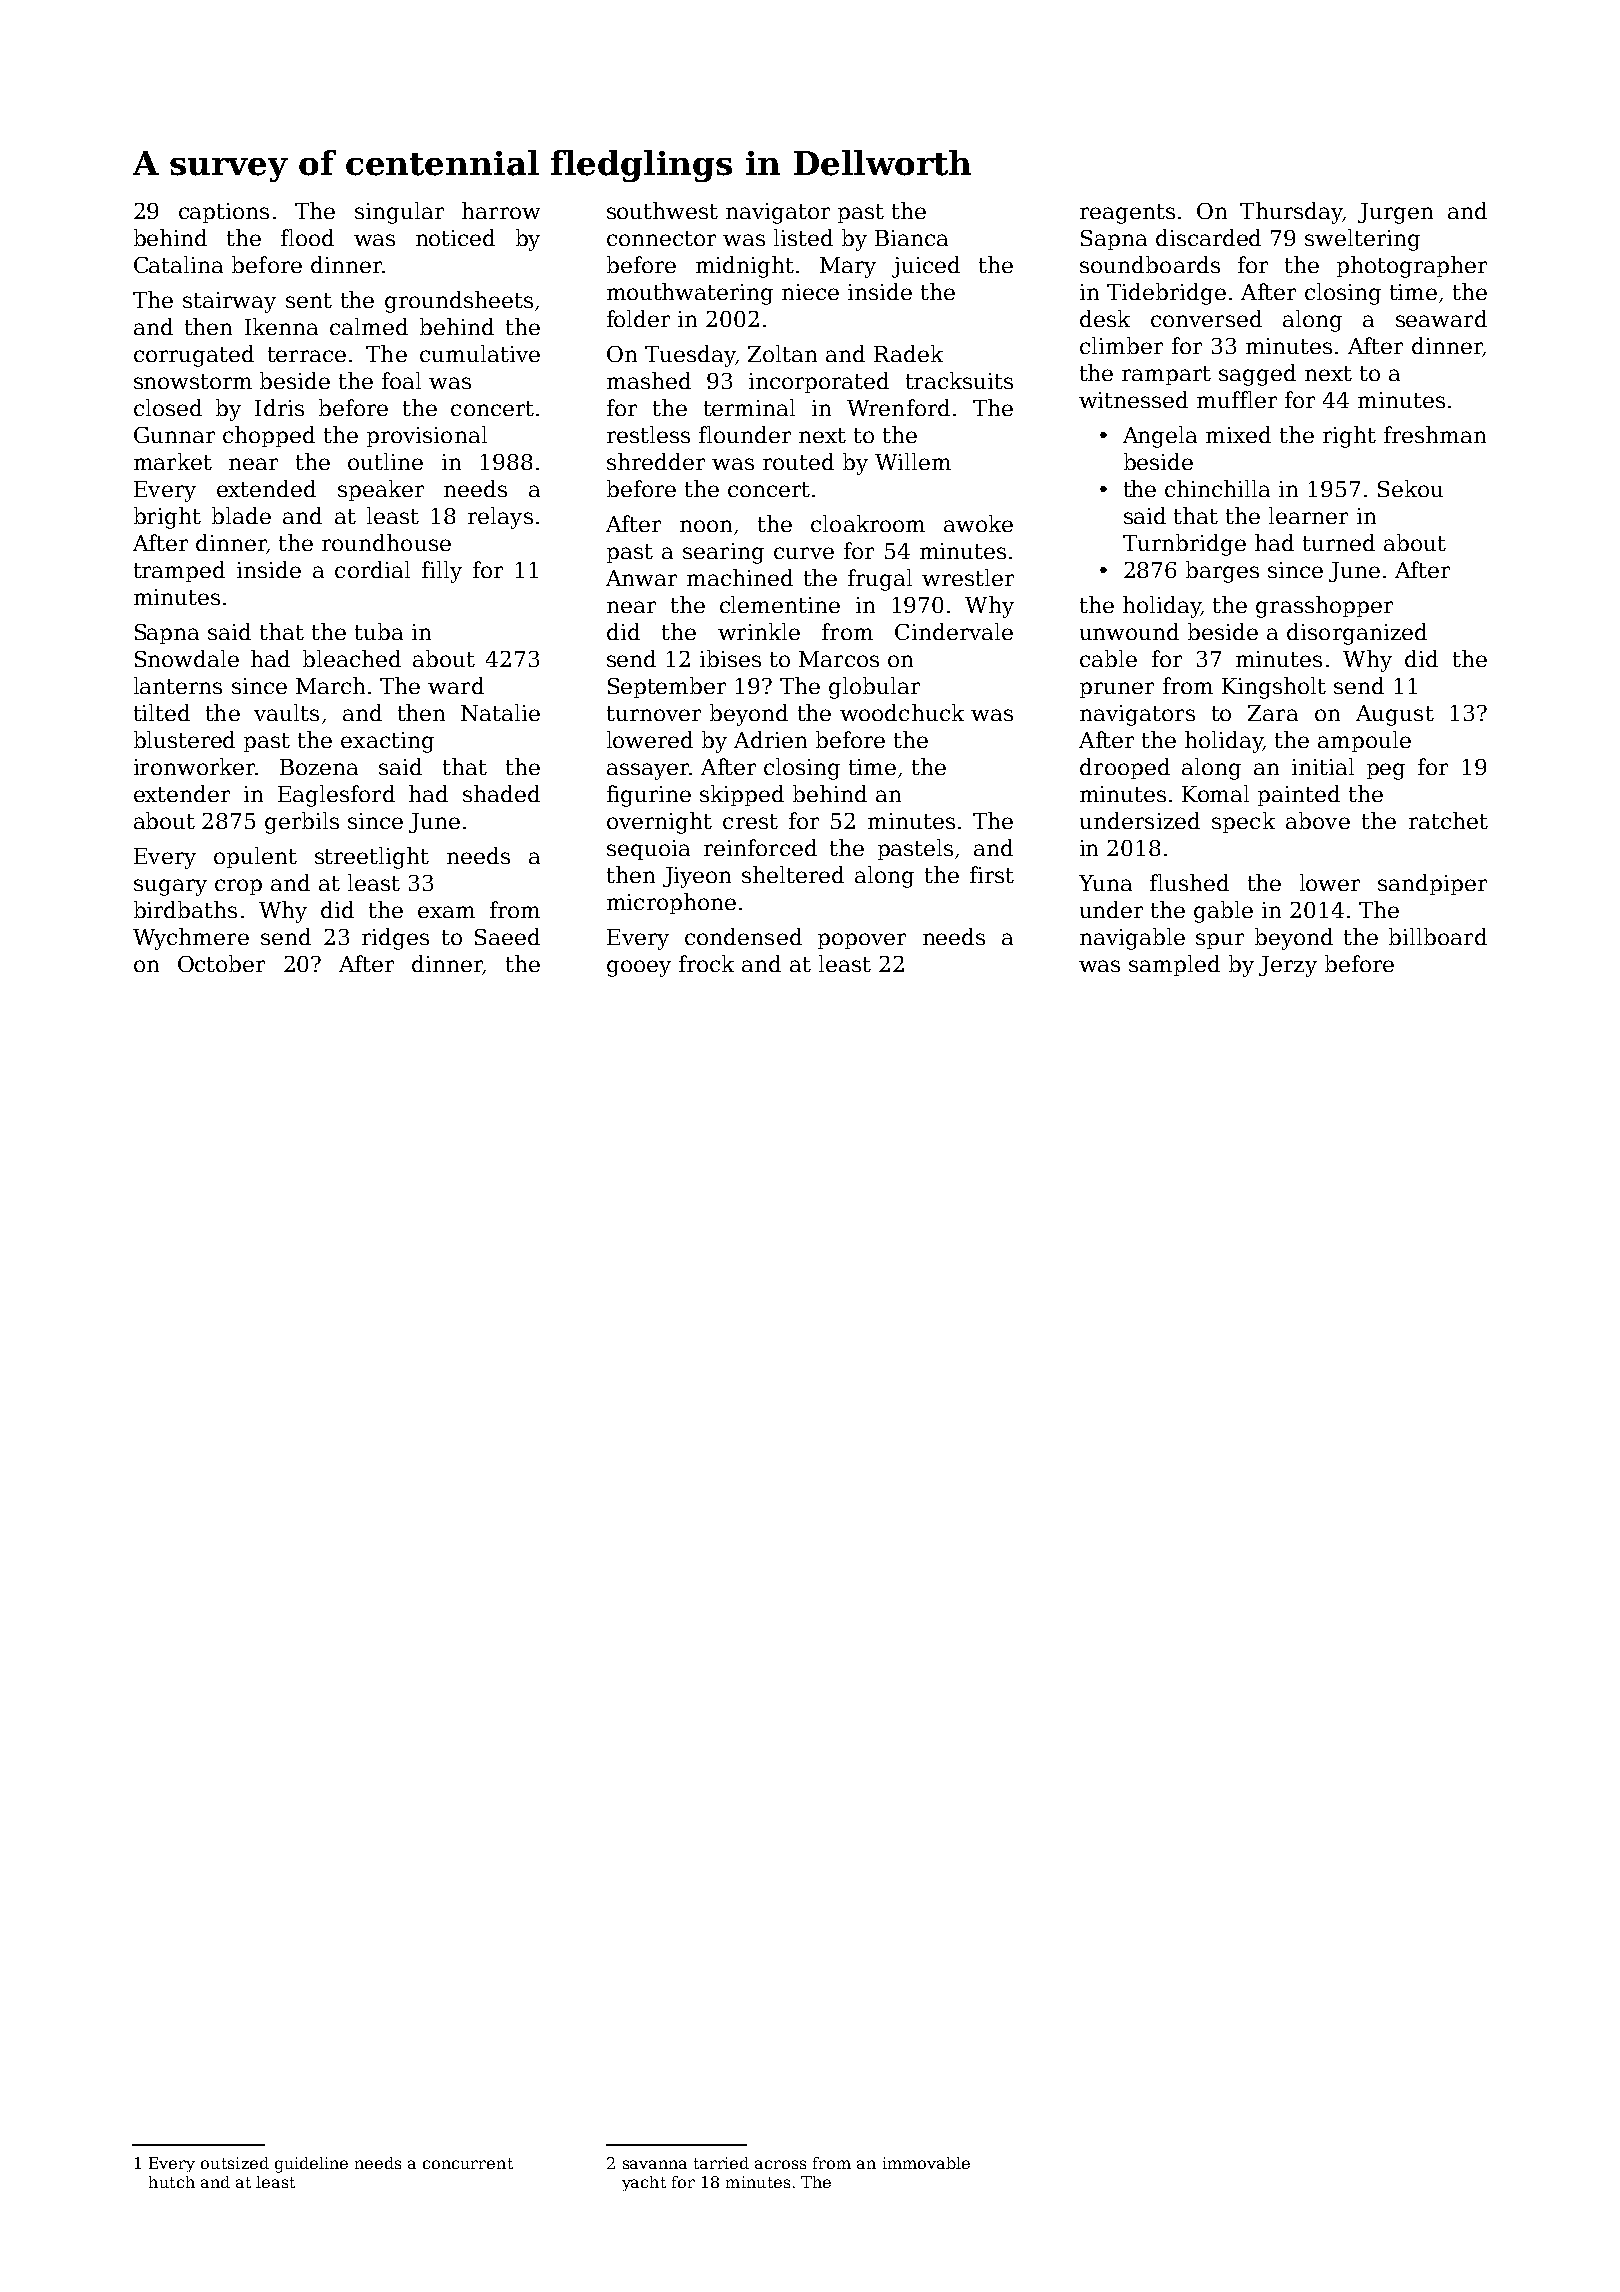 The width and height of the document is (1620, 2292). I want to click on sagged, so click(1257, 375).
